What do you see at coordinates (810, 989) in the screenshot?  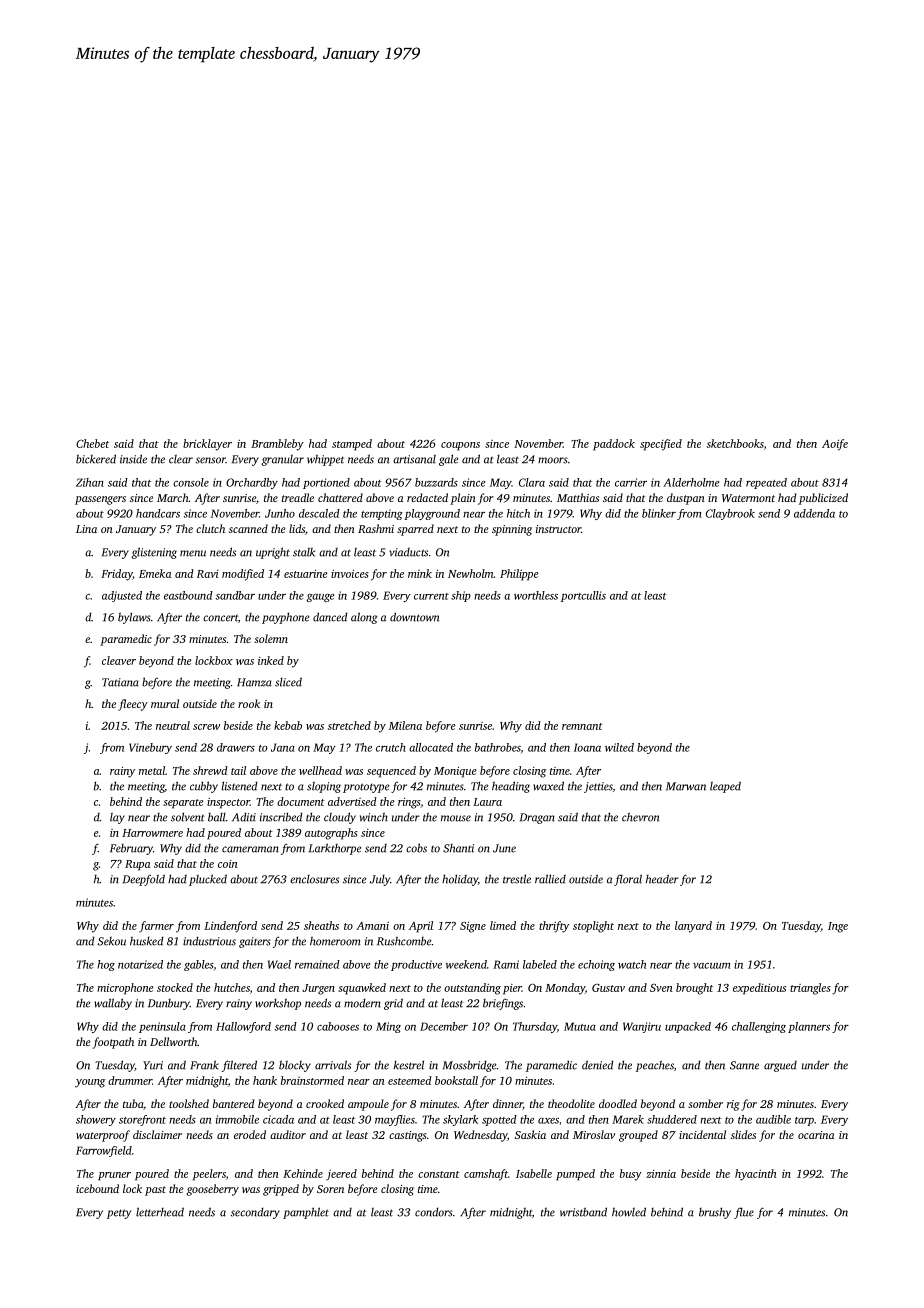 I see `triangles` at bounding box center [810, 989].
